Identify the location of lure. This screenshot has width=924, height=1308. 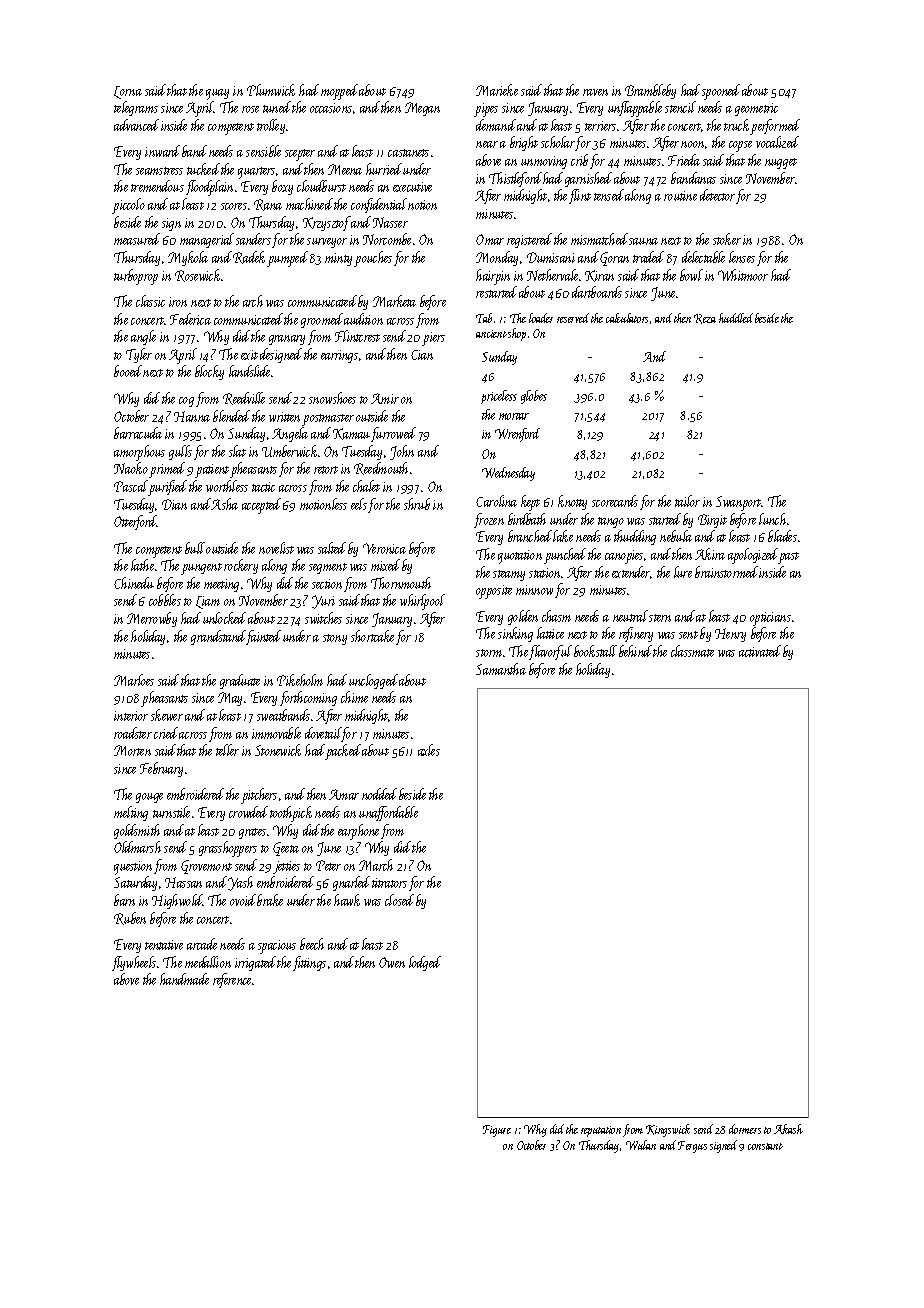
(683, 572).
